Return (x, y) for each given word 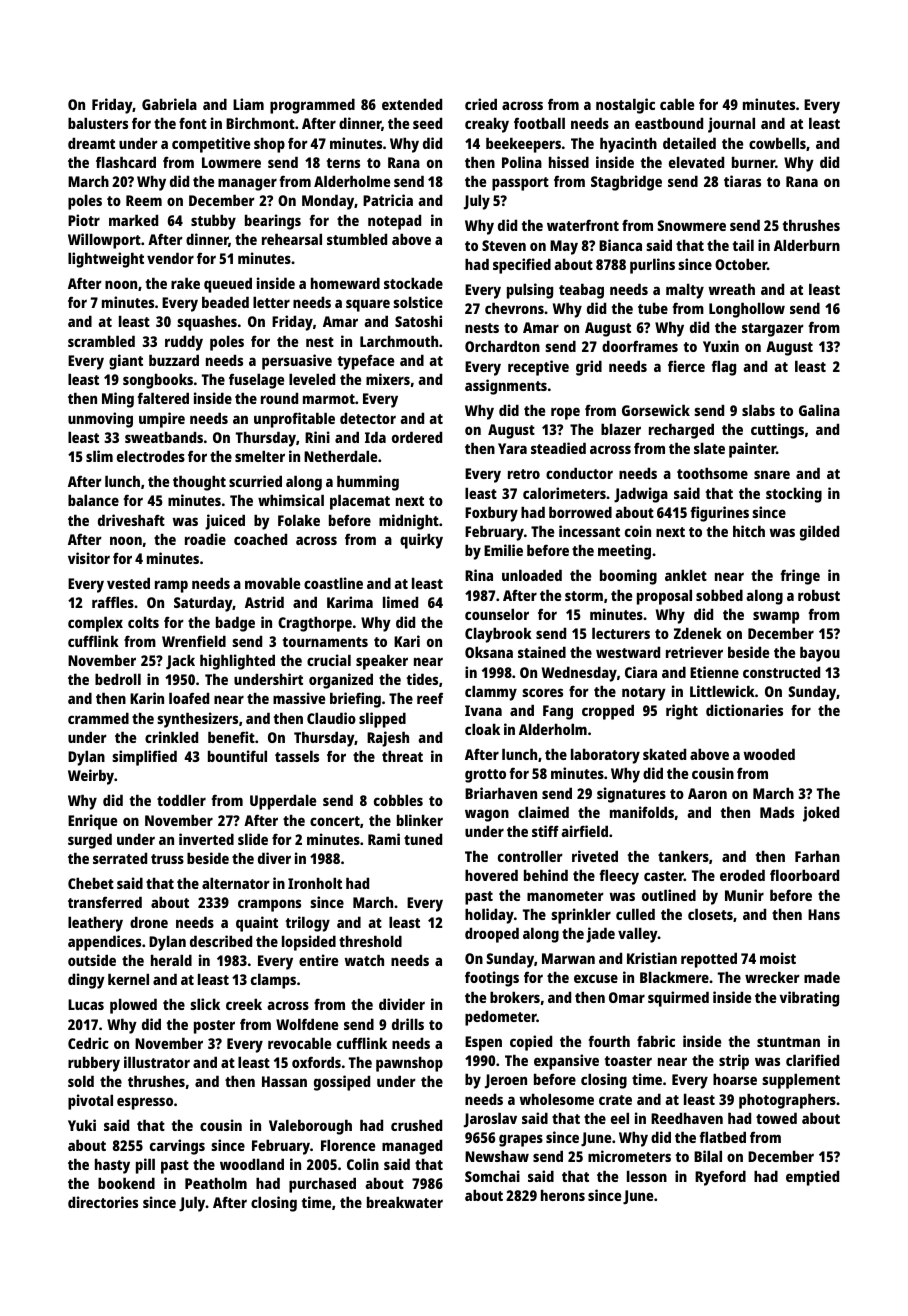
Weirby (91, 777)
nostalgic (625, 106)
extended (412, 104)
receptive (538, 368)
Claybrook (498, 635)
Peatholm (216, 1183)
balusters (98, 123)
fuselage (256, 381)
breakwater (405, 1202)
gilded (819, 533)
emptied (812, 1178)
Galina (819, 410)
